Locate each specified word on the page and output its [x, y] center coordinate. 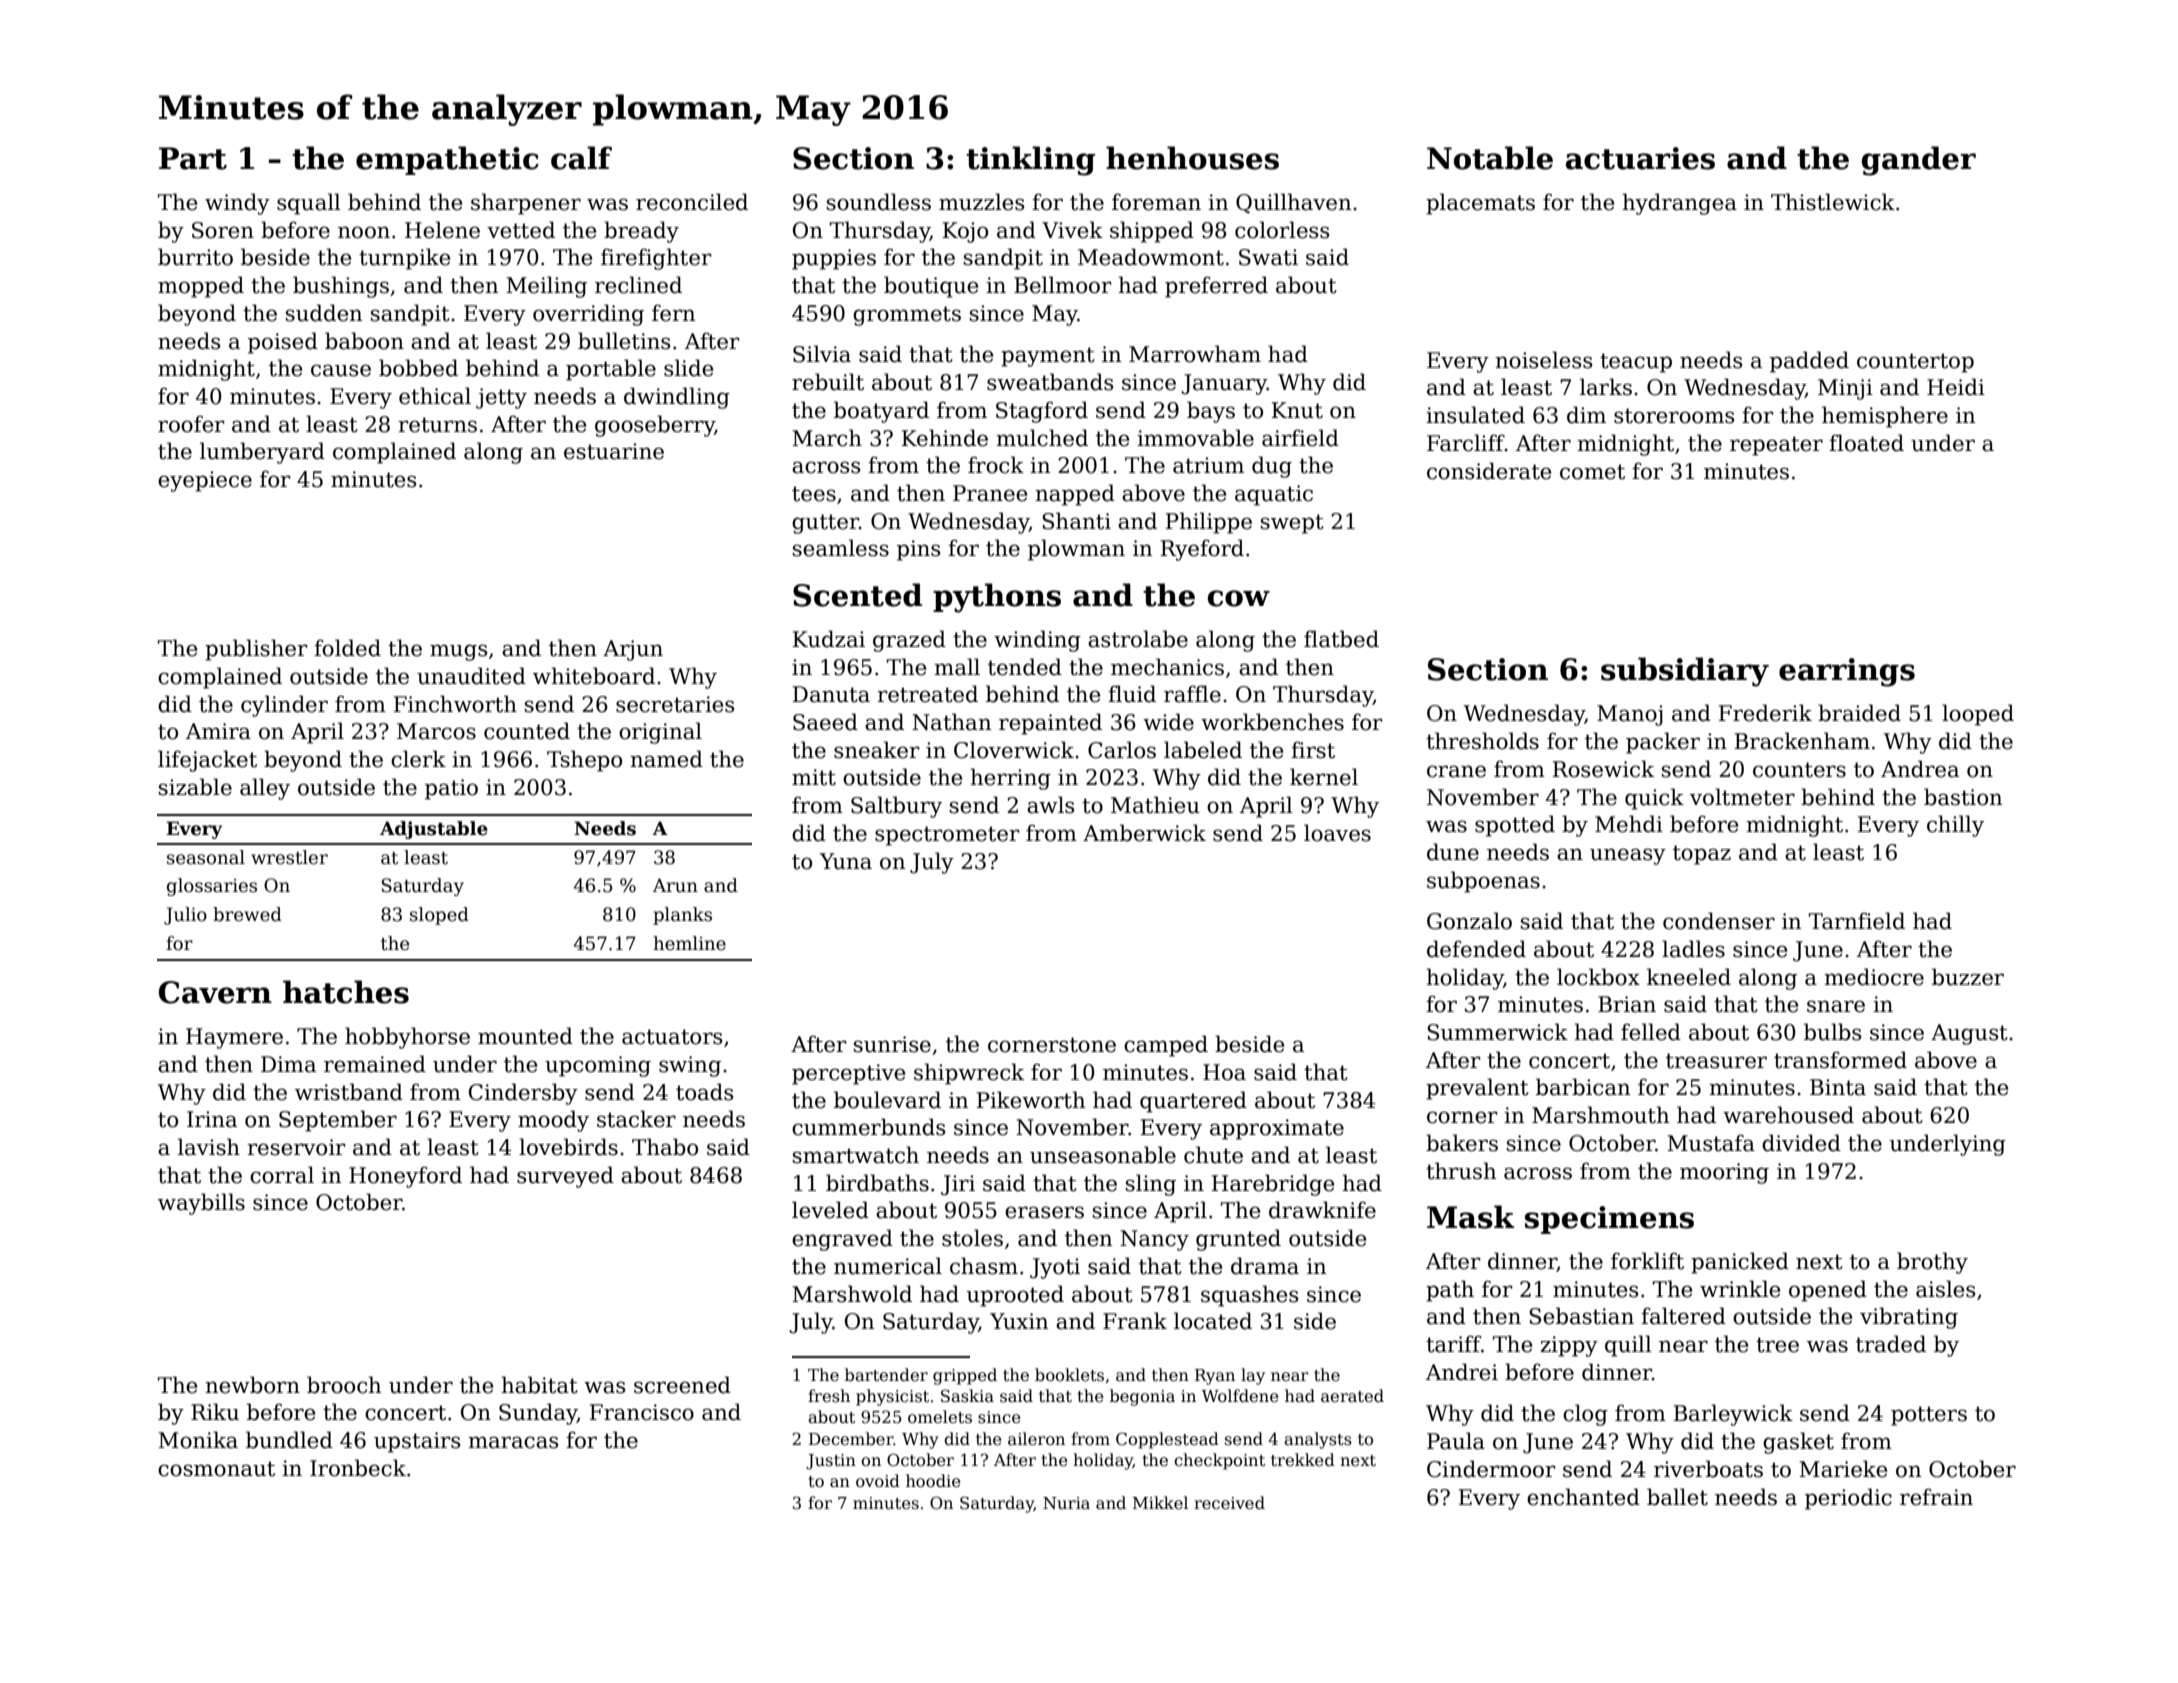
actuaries [1640, 158]
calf [581, 158]
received [1229, 1503]
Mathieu [1155, 805]
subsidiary [1685, 672]
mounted [525, 1036]
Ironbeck [358, 1468]
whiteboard [594, 676]
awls [1050, 805]
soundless [879, 202]
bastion [1963, 797]
